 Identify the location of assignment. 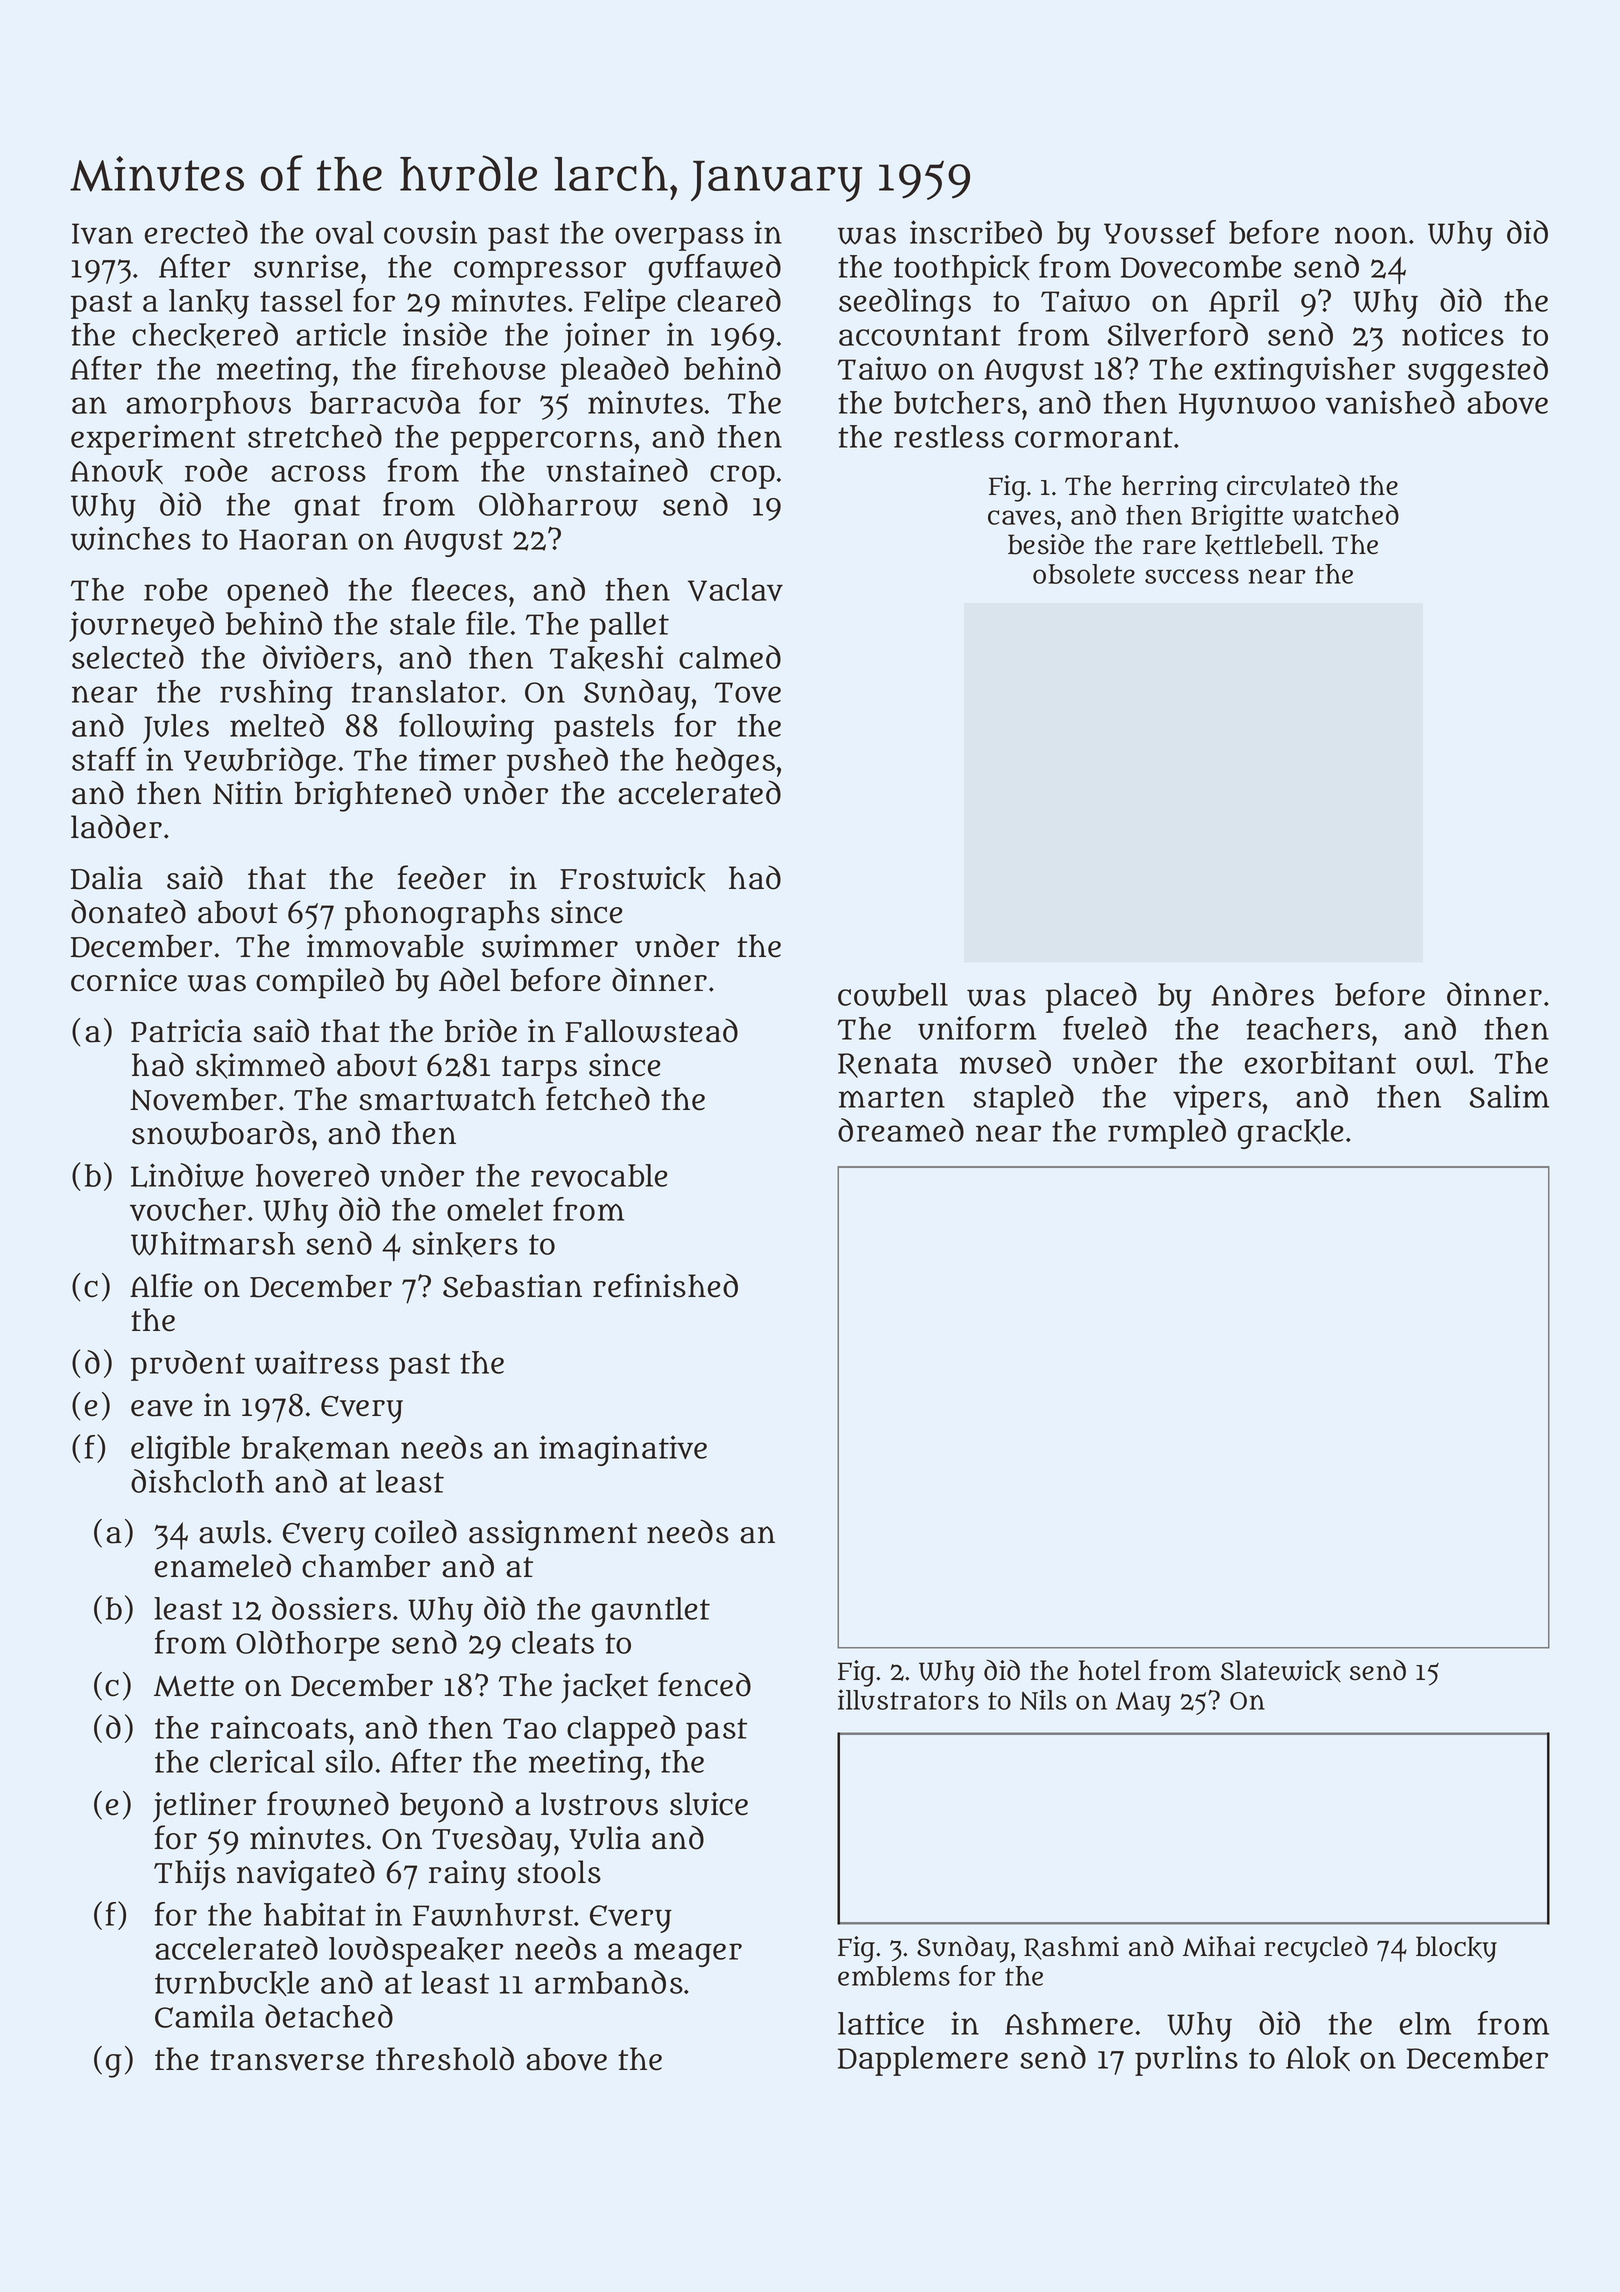
(553, 1535).
